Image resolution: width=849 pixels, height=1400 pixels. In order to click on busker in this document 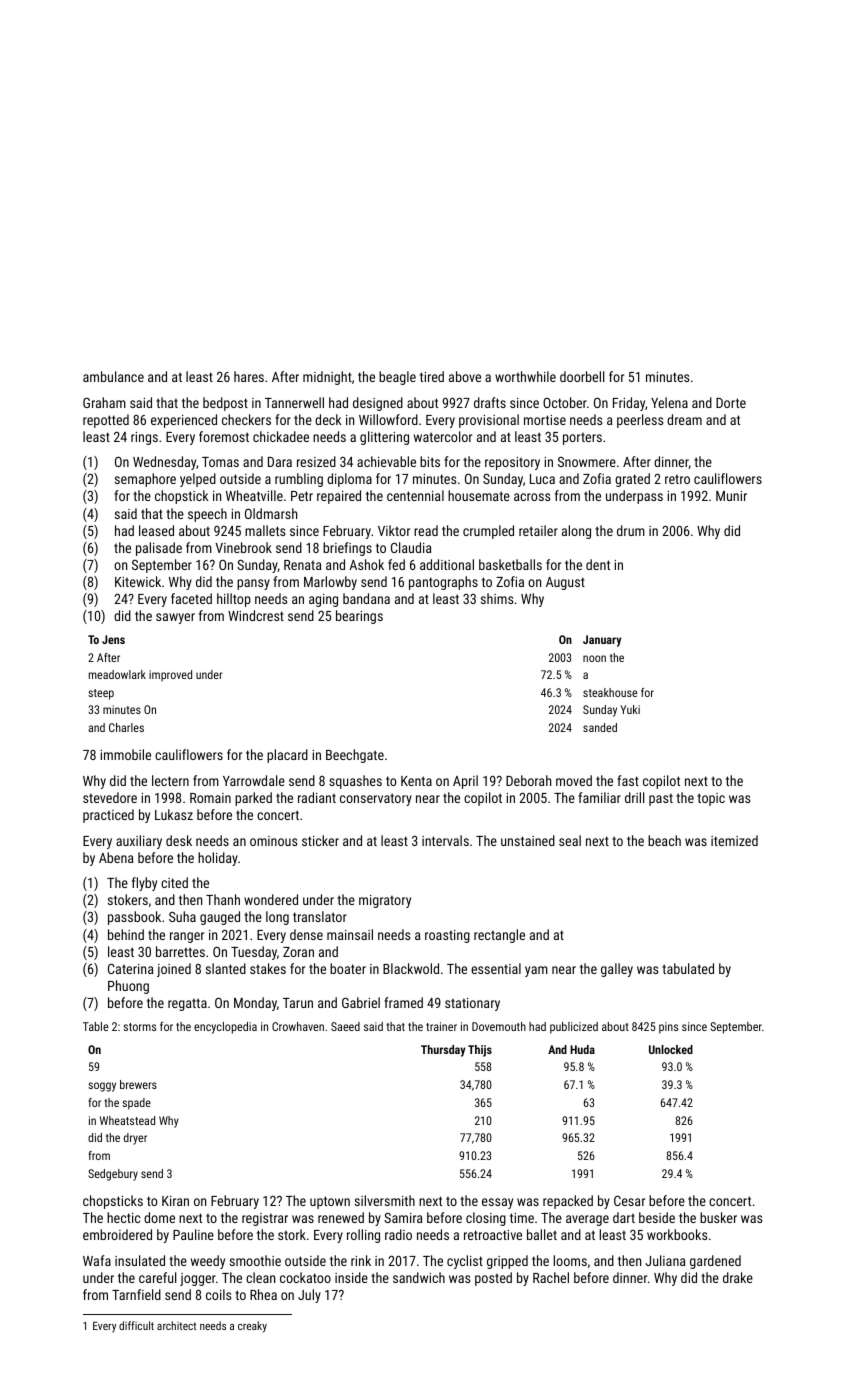, I will do `click(718, 1217)`.
